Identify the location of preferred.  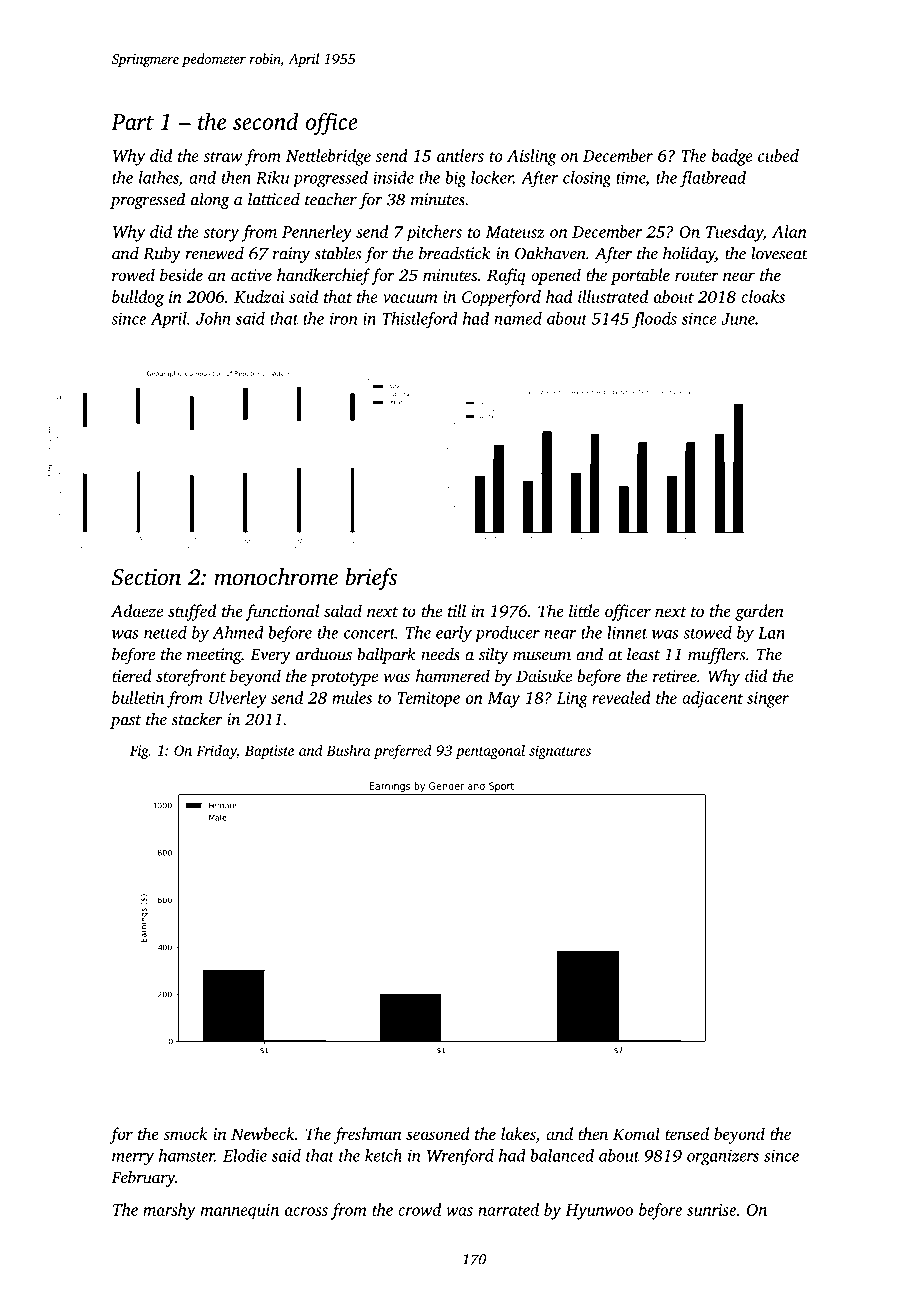
(403, 751).
